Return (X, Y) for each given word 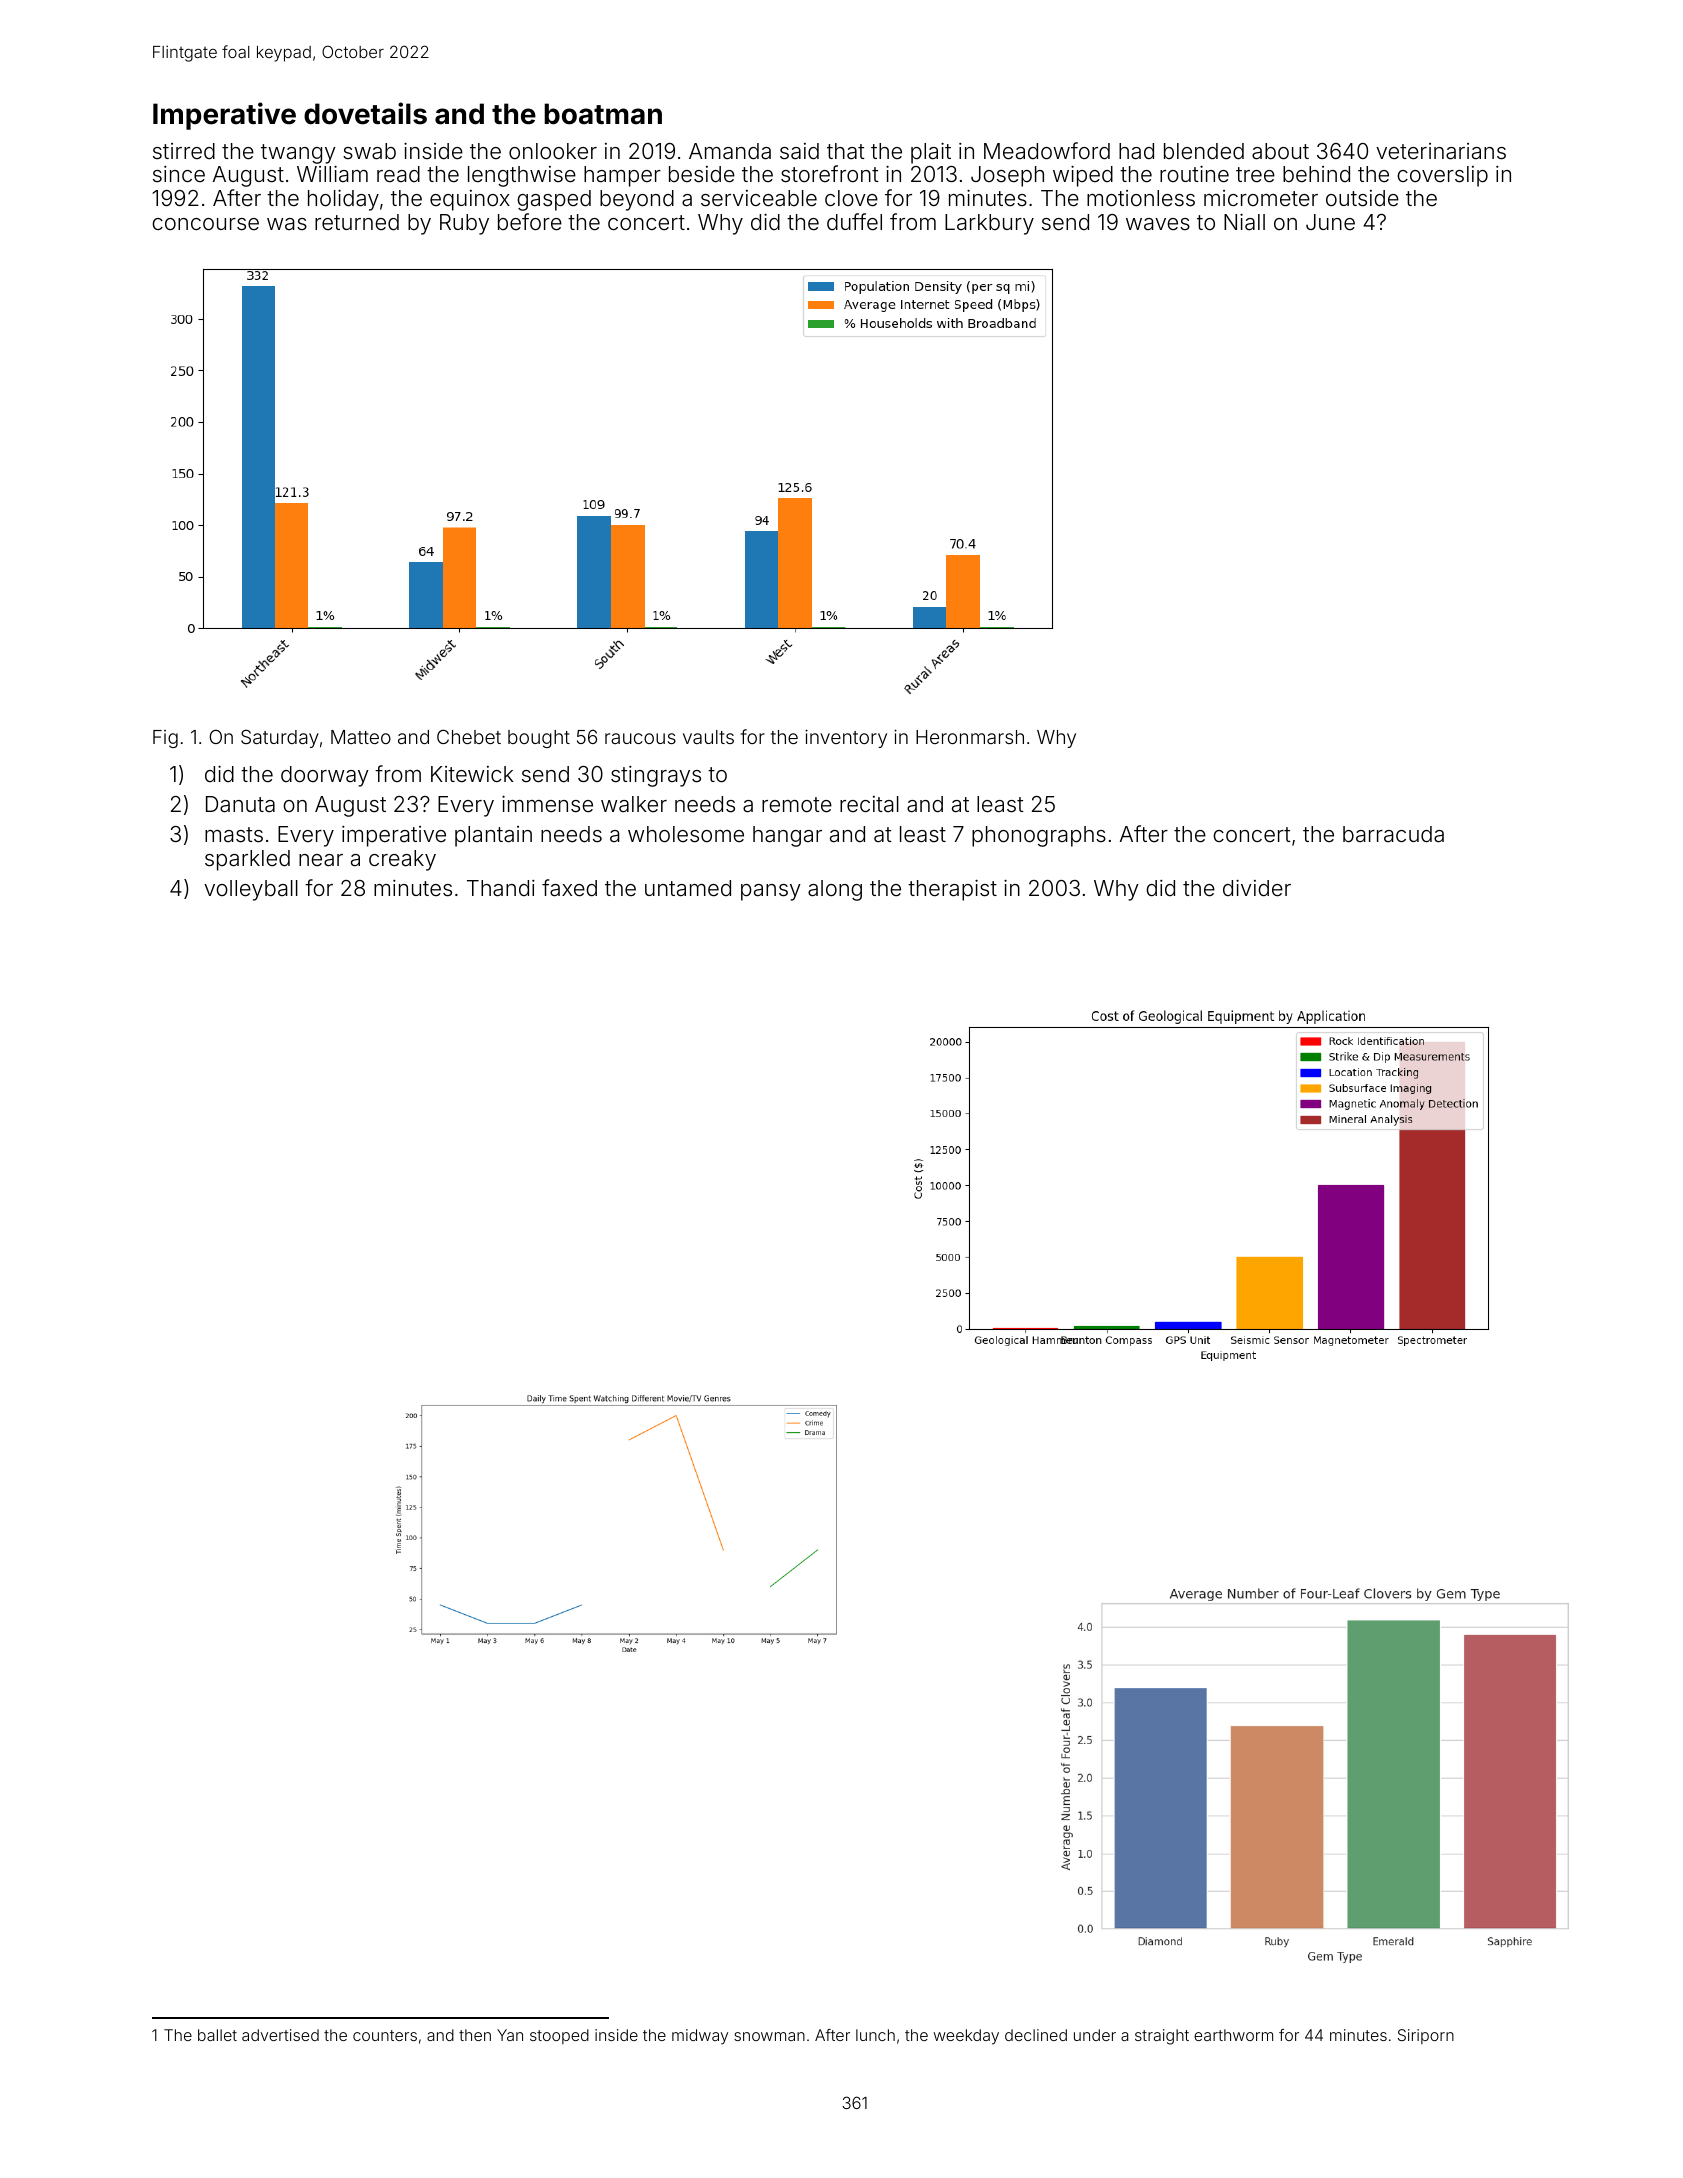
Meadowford (1047, 151)
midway (700, 2037)
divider (1257, 888)
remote (797, 805)
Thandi (501, 888)
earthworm (1233, 2035)
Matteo (361, 737)
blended (1204, 151)
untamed (688, 888)
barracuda (1393, 834)
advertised (280, 2035)
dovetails (365, 113)
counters (385, 2035)
